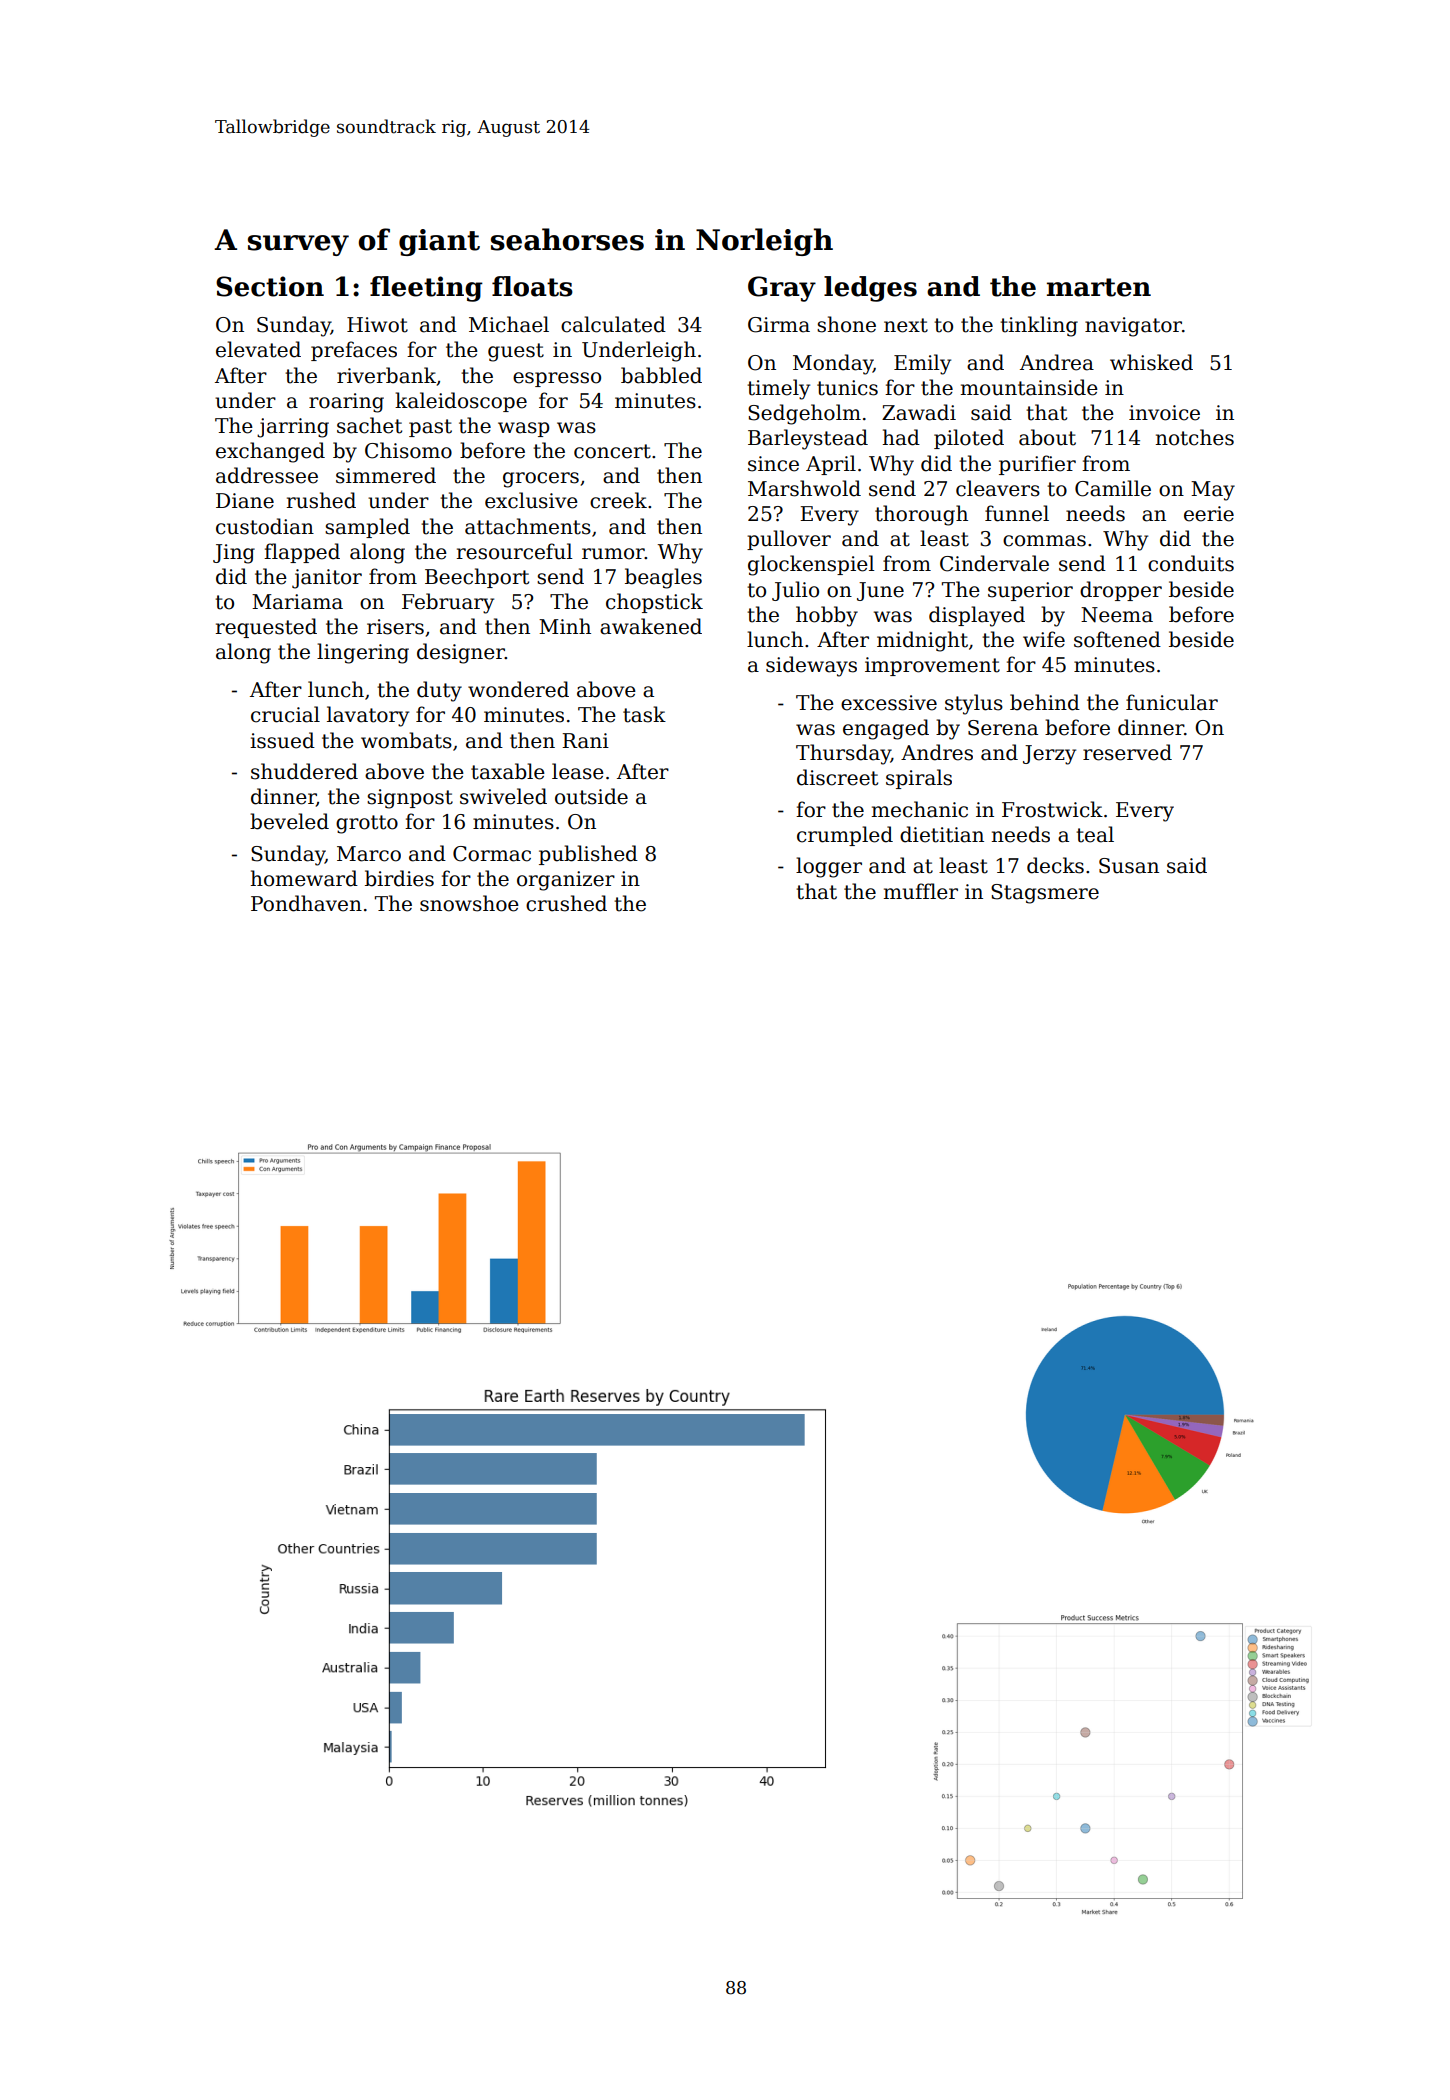  Describe the element at coordinates (811, 666) in the image. I see `sideways` at that location.
